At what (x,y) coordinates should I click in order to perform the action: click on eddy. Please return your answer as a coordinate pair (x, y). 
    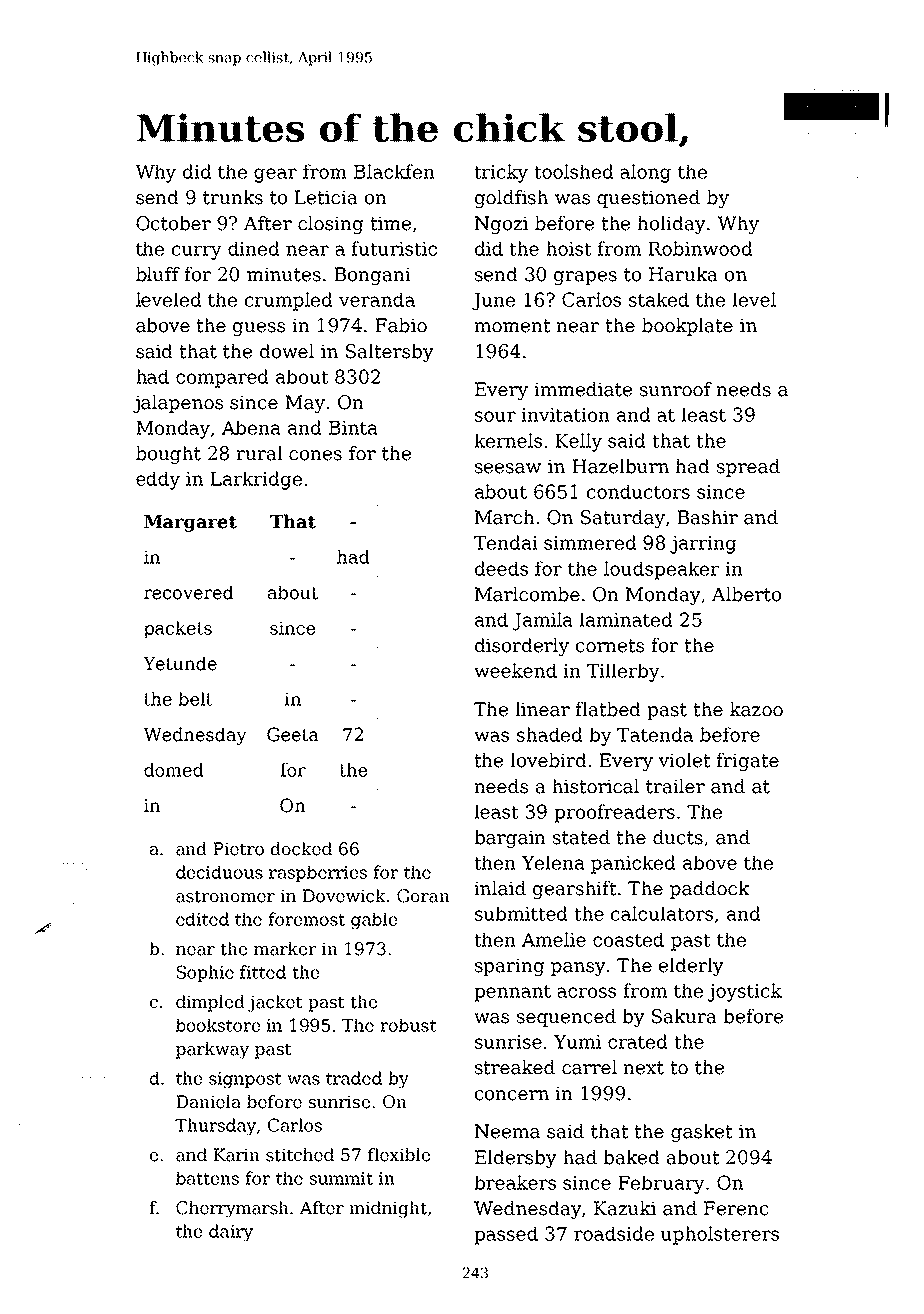
    Looking at the image, I should click on (158, 480).
